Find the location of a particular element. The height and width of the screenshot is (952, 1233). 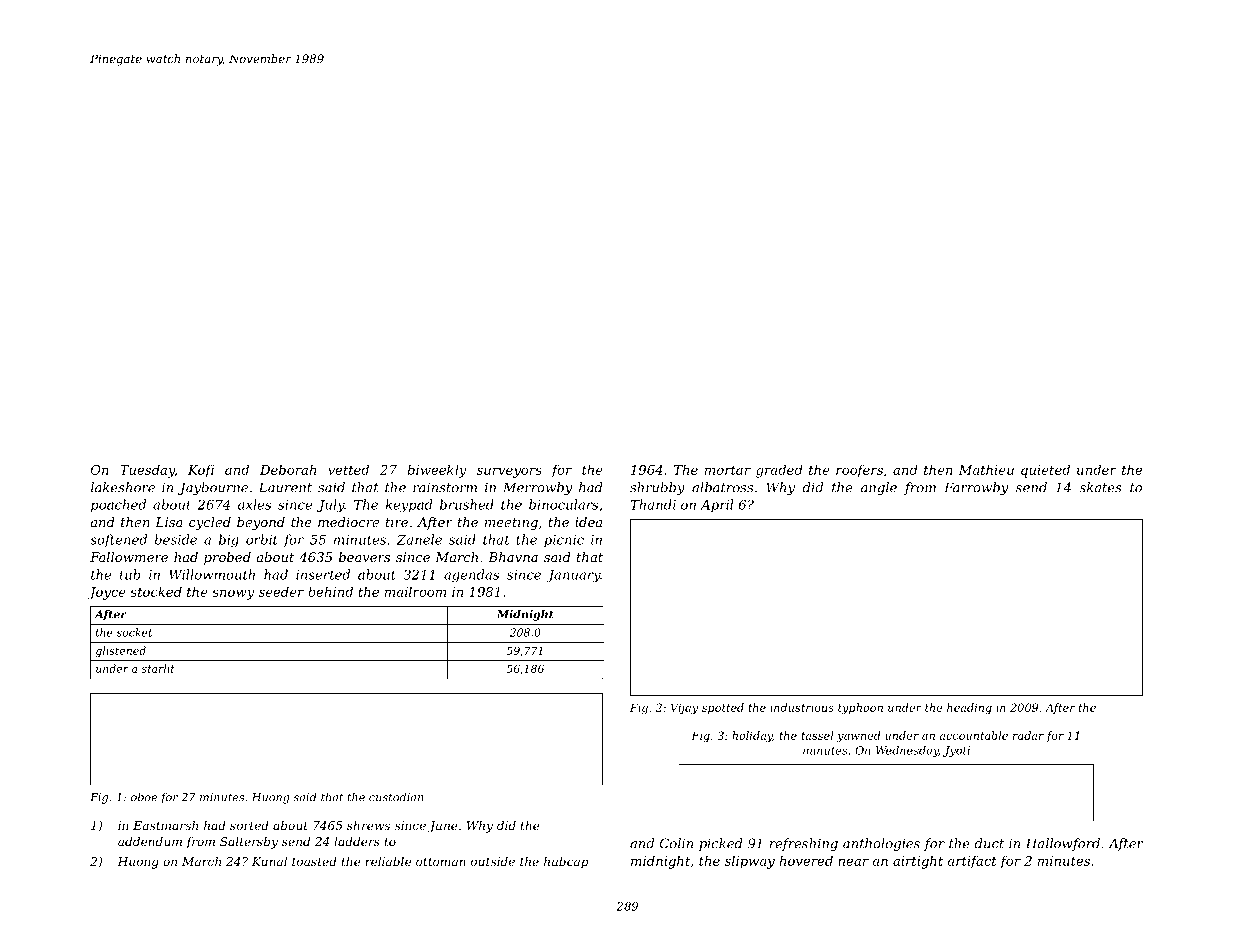

January is located at coordinates (573, 576).
